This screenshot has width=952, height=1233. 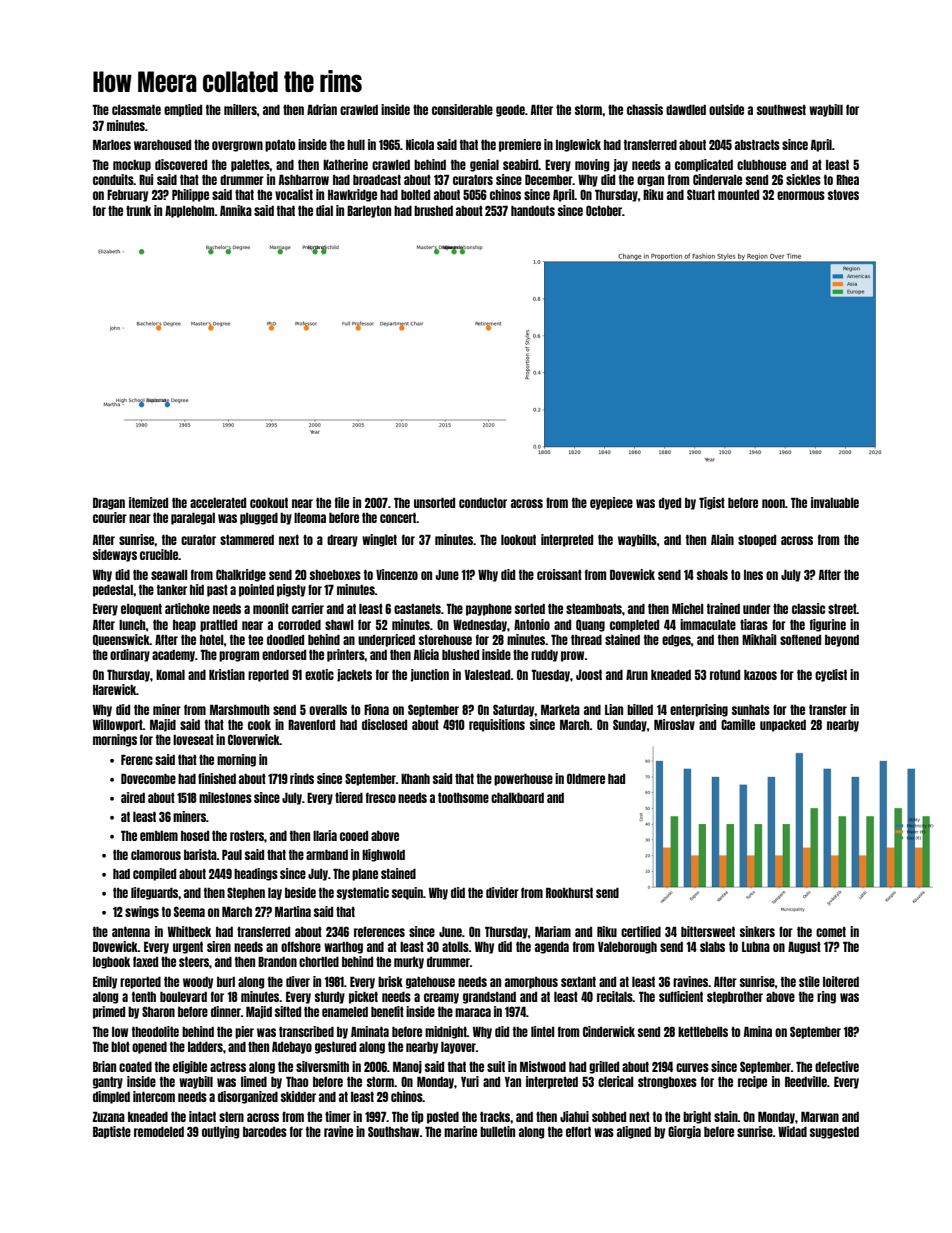 I want to click on Marshmouth, so click(x=240, y=709).
